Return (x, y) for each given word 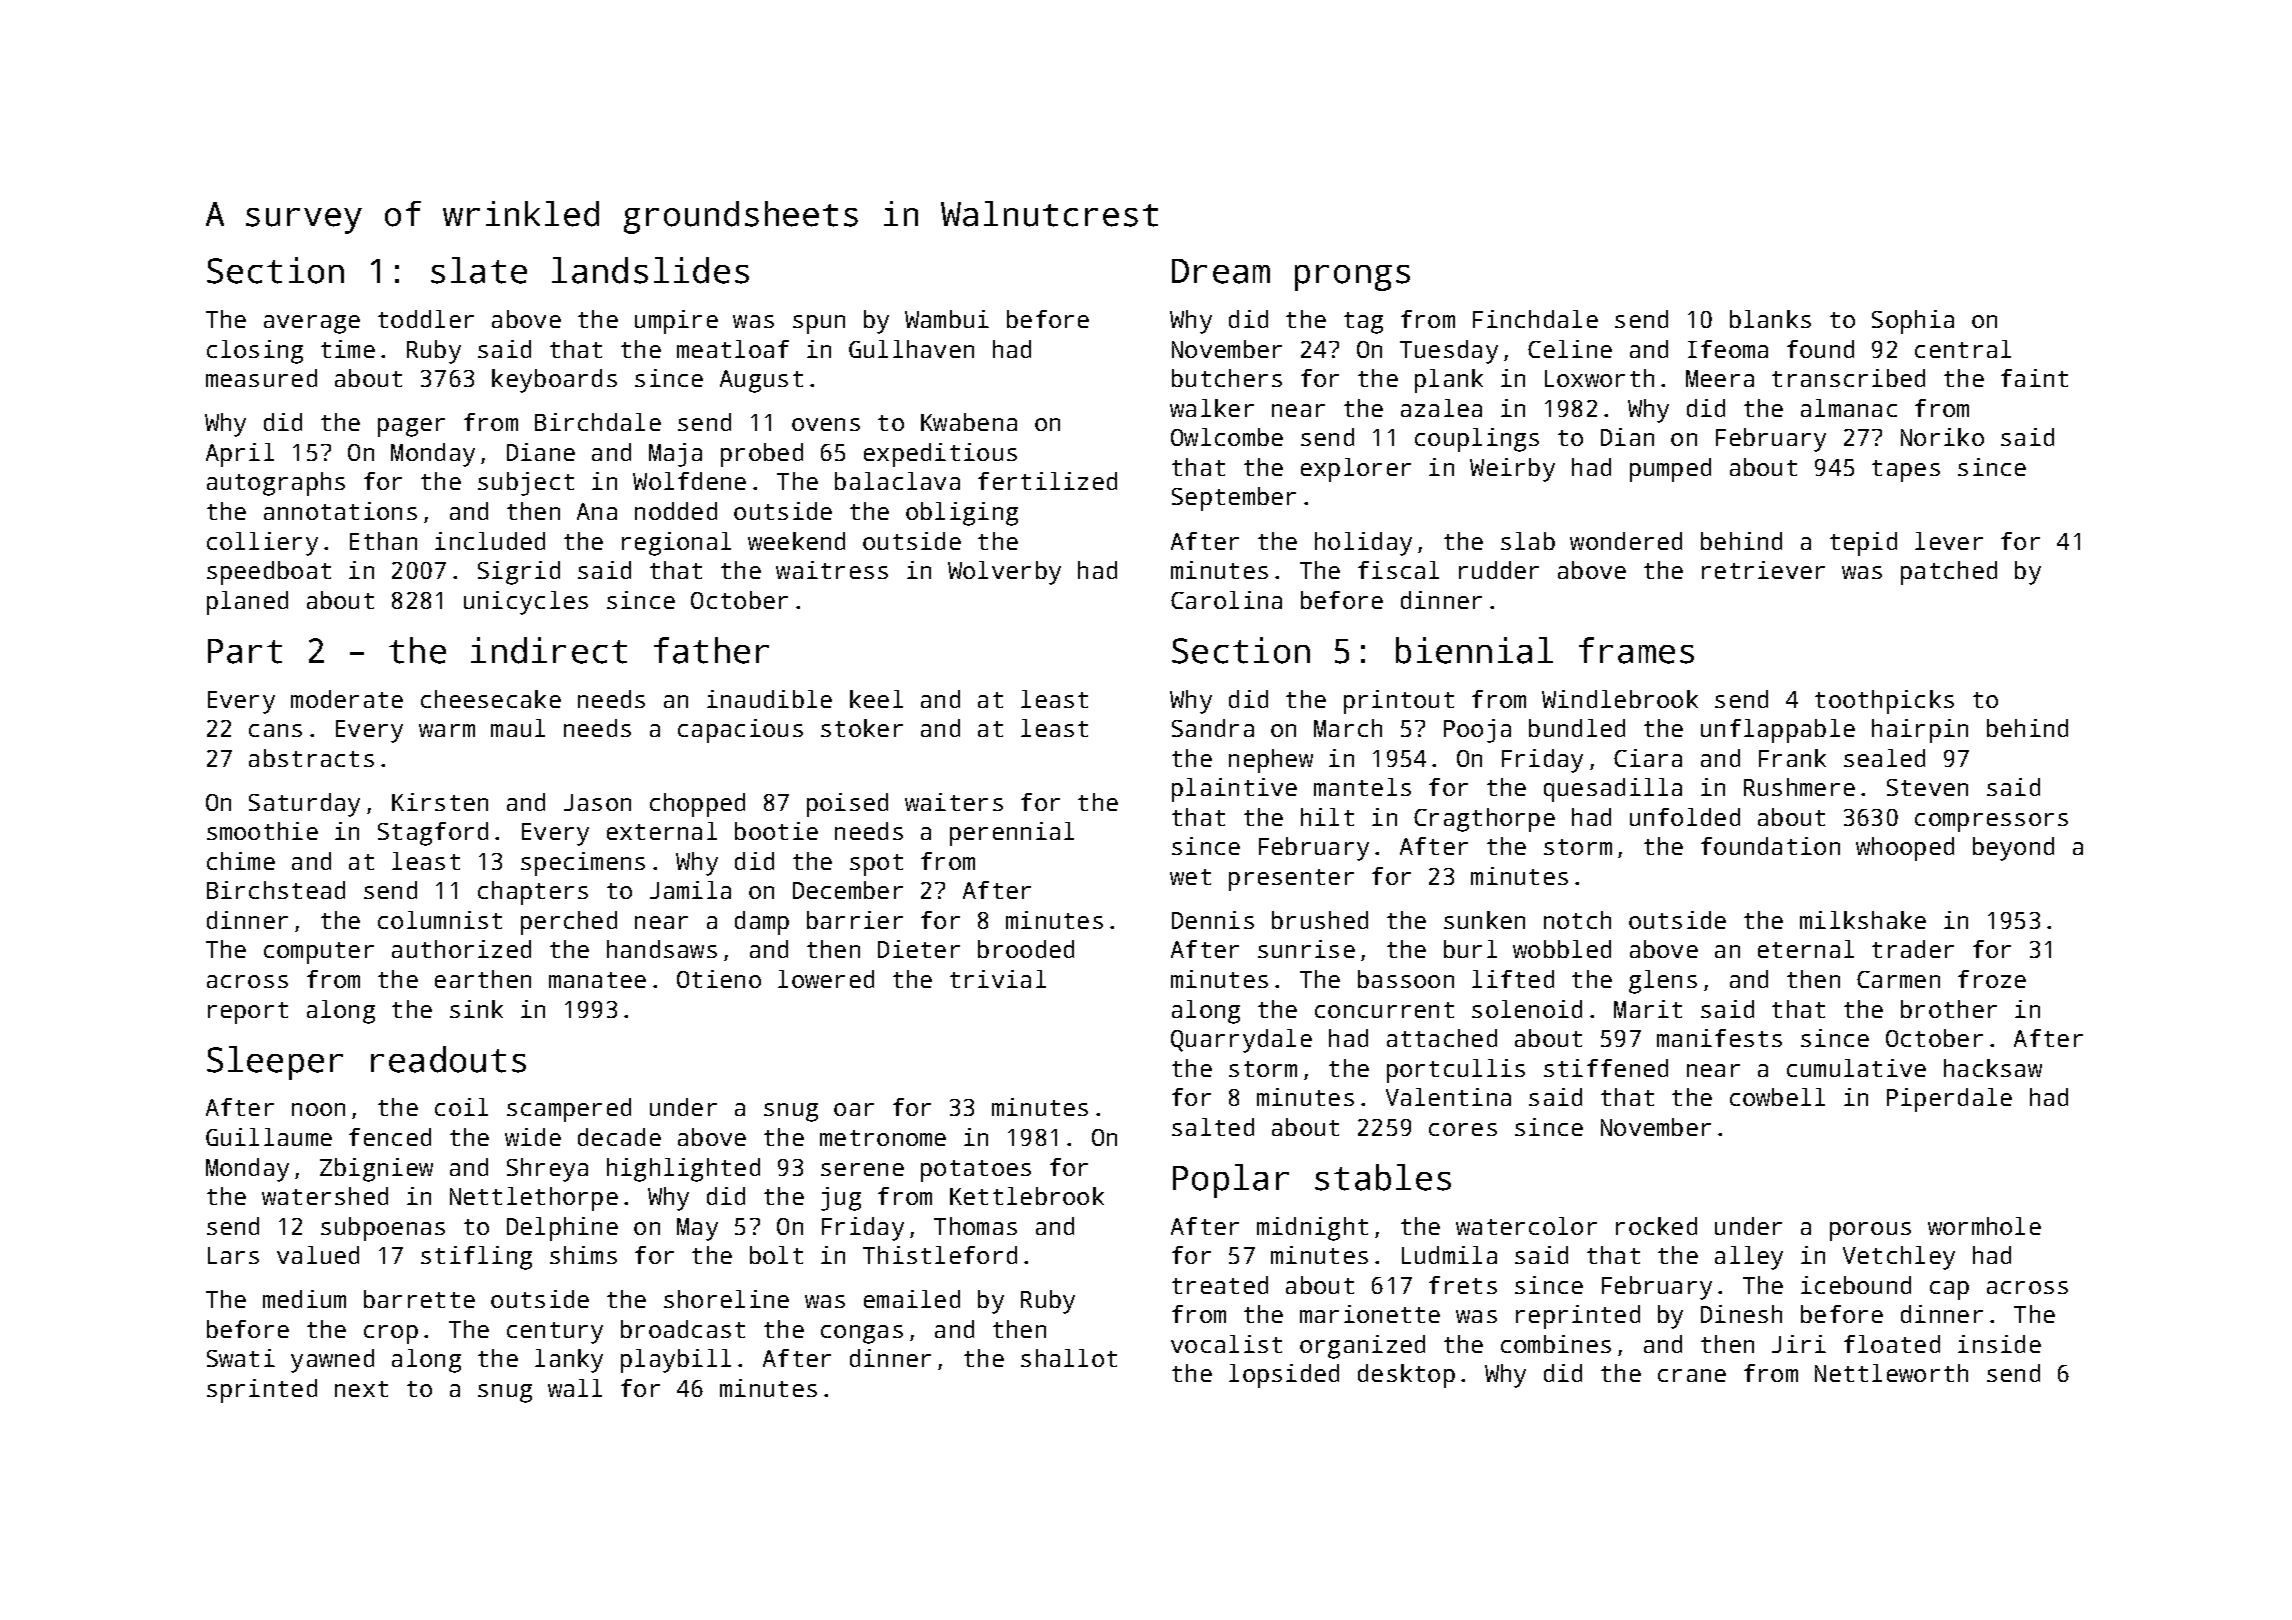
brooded (1026, 949)
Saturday (304, 805)
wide (533, 1137)
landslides (650, 270)
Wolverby (1004, 573)
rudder (1499, 570)
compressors (1991, 822)
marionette (1370, 1314)
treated (1220, 1285)
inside (1999, 1344)
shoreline (726, 1299)
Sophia (1913, 322)
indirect (549, 650)
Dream (1221, 271)
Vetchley (1899, 1258)
